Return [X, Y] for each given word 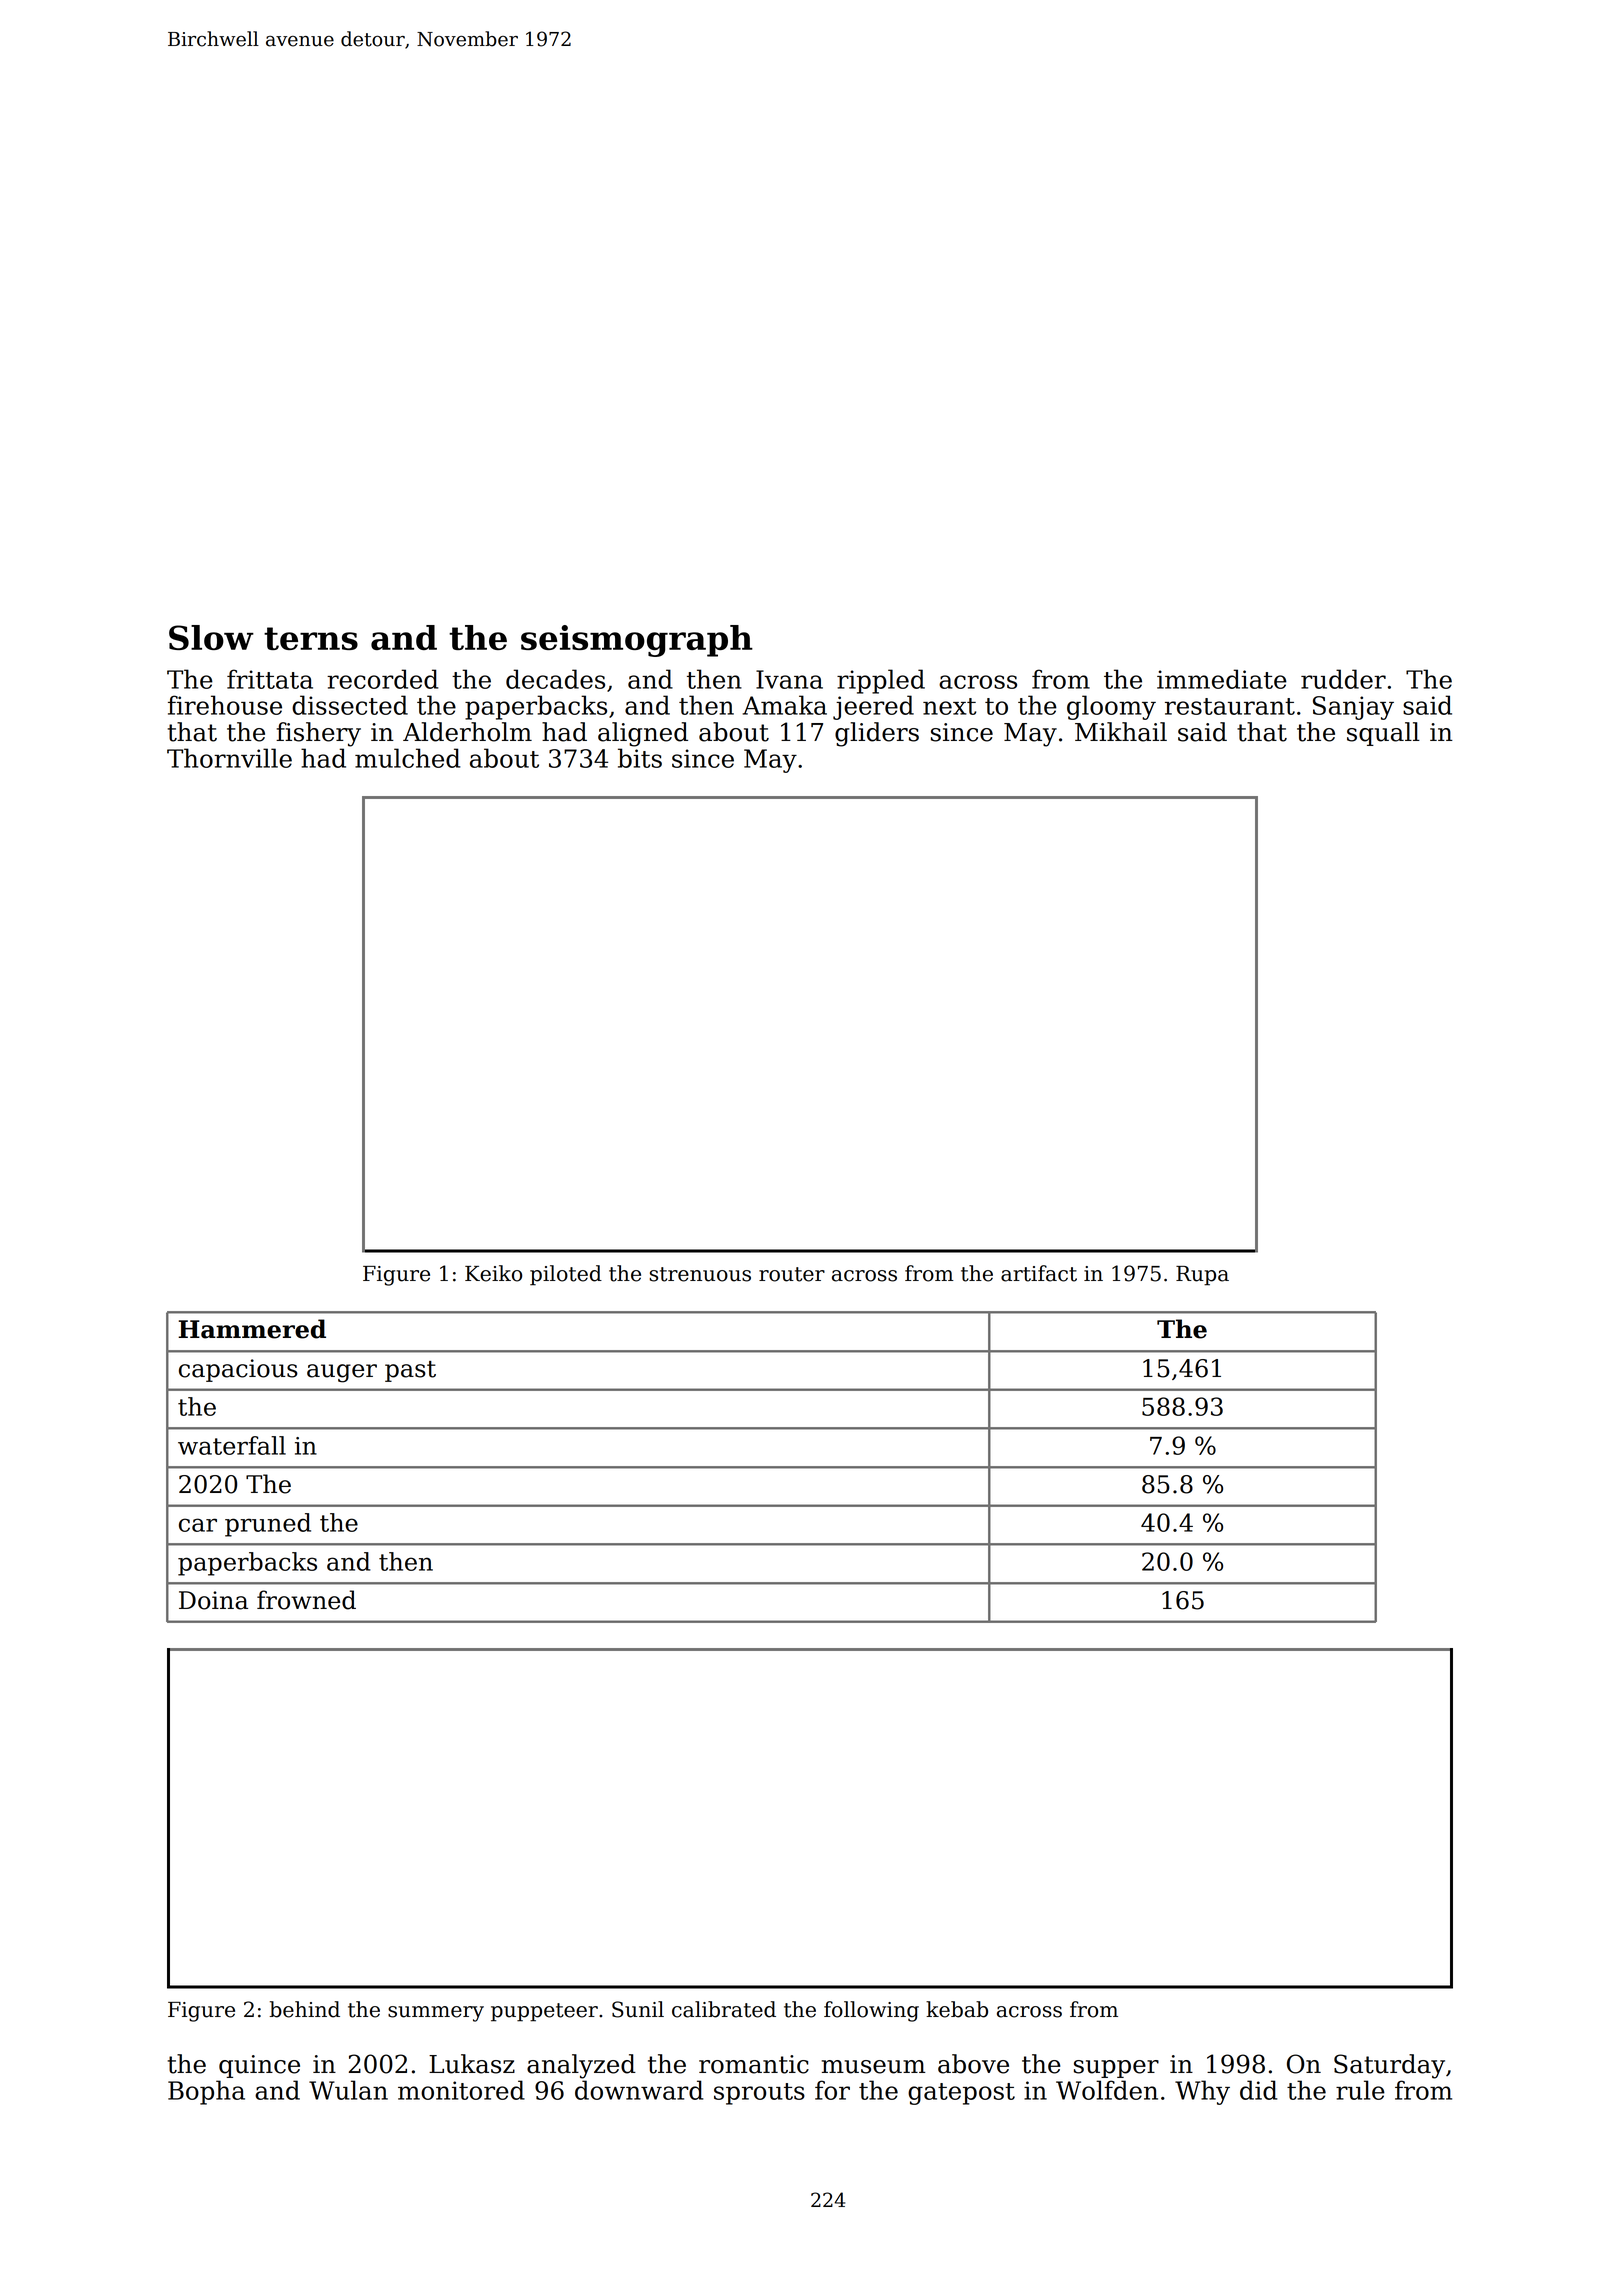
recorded [382, 679]
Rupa [1202, 1276]
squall [1383, 734]
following [871, 2011]
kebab [957, 2009]
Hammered [252, 1329]
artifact [1039, 1273]
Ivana [789, 679]
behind [305, 2009]
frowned [306, 1600]
